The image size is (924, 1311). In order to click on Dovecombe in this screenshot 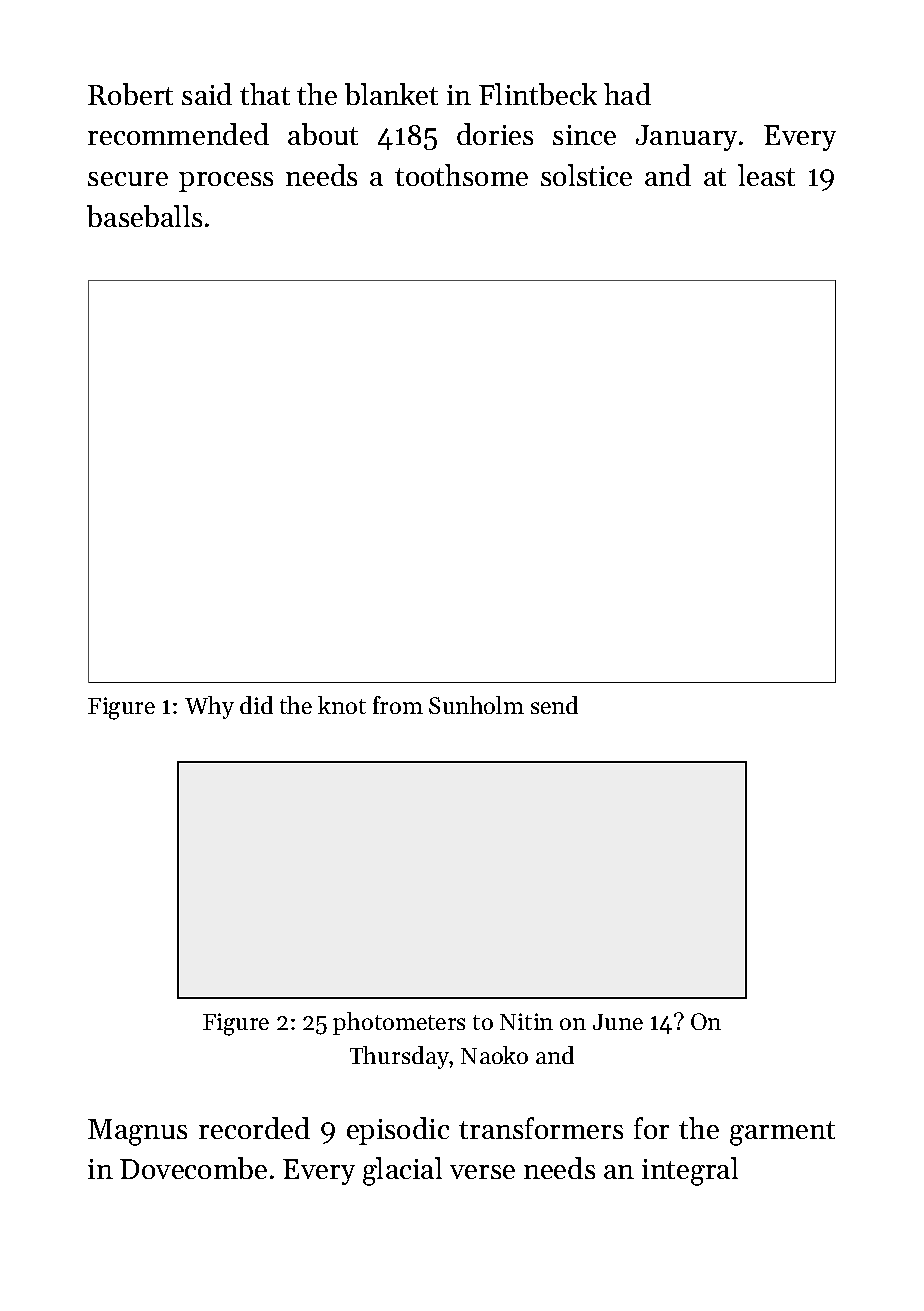, I will do `click(193, 1168)`.
